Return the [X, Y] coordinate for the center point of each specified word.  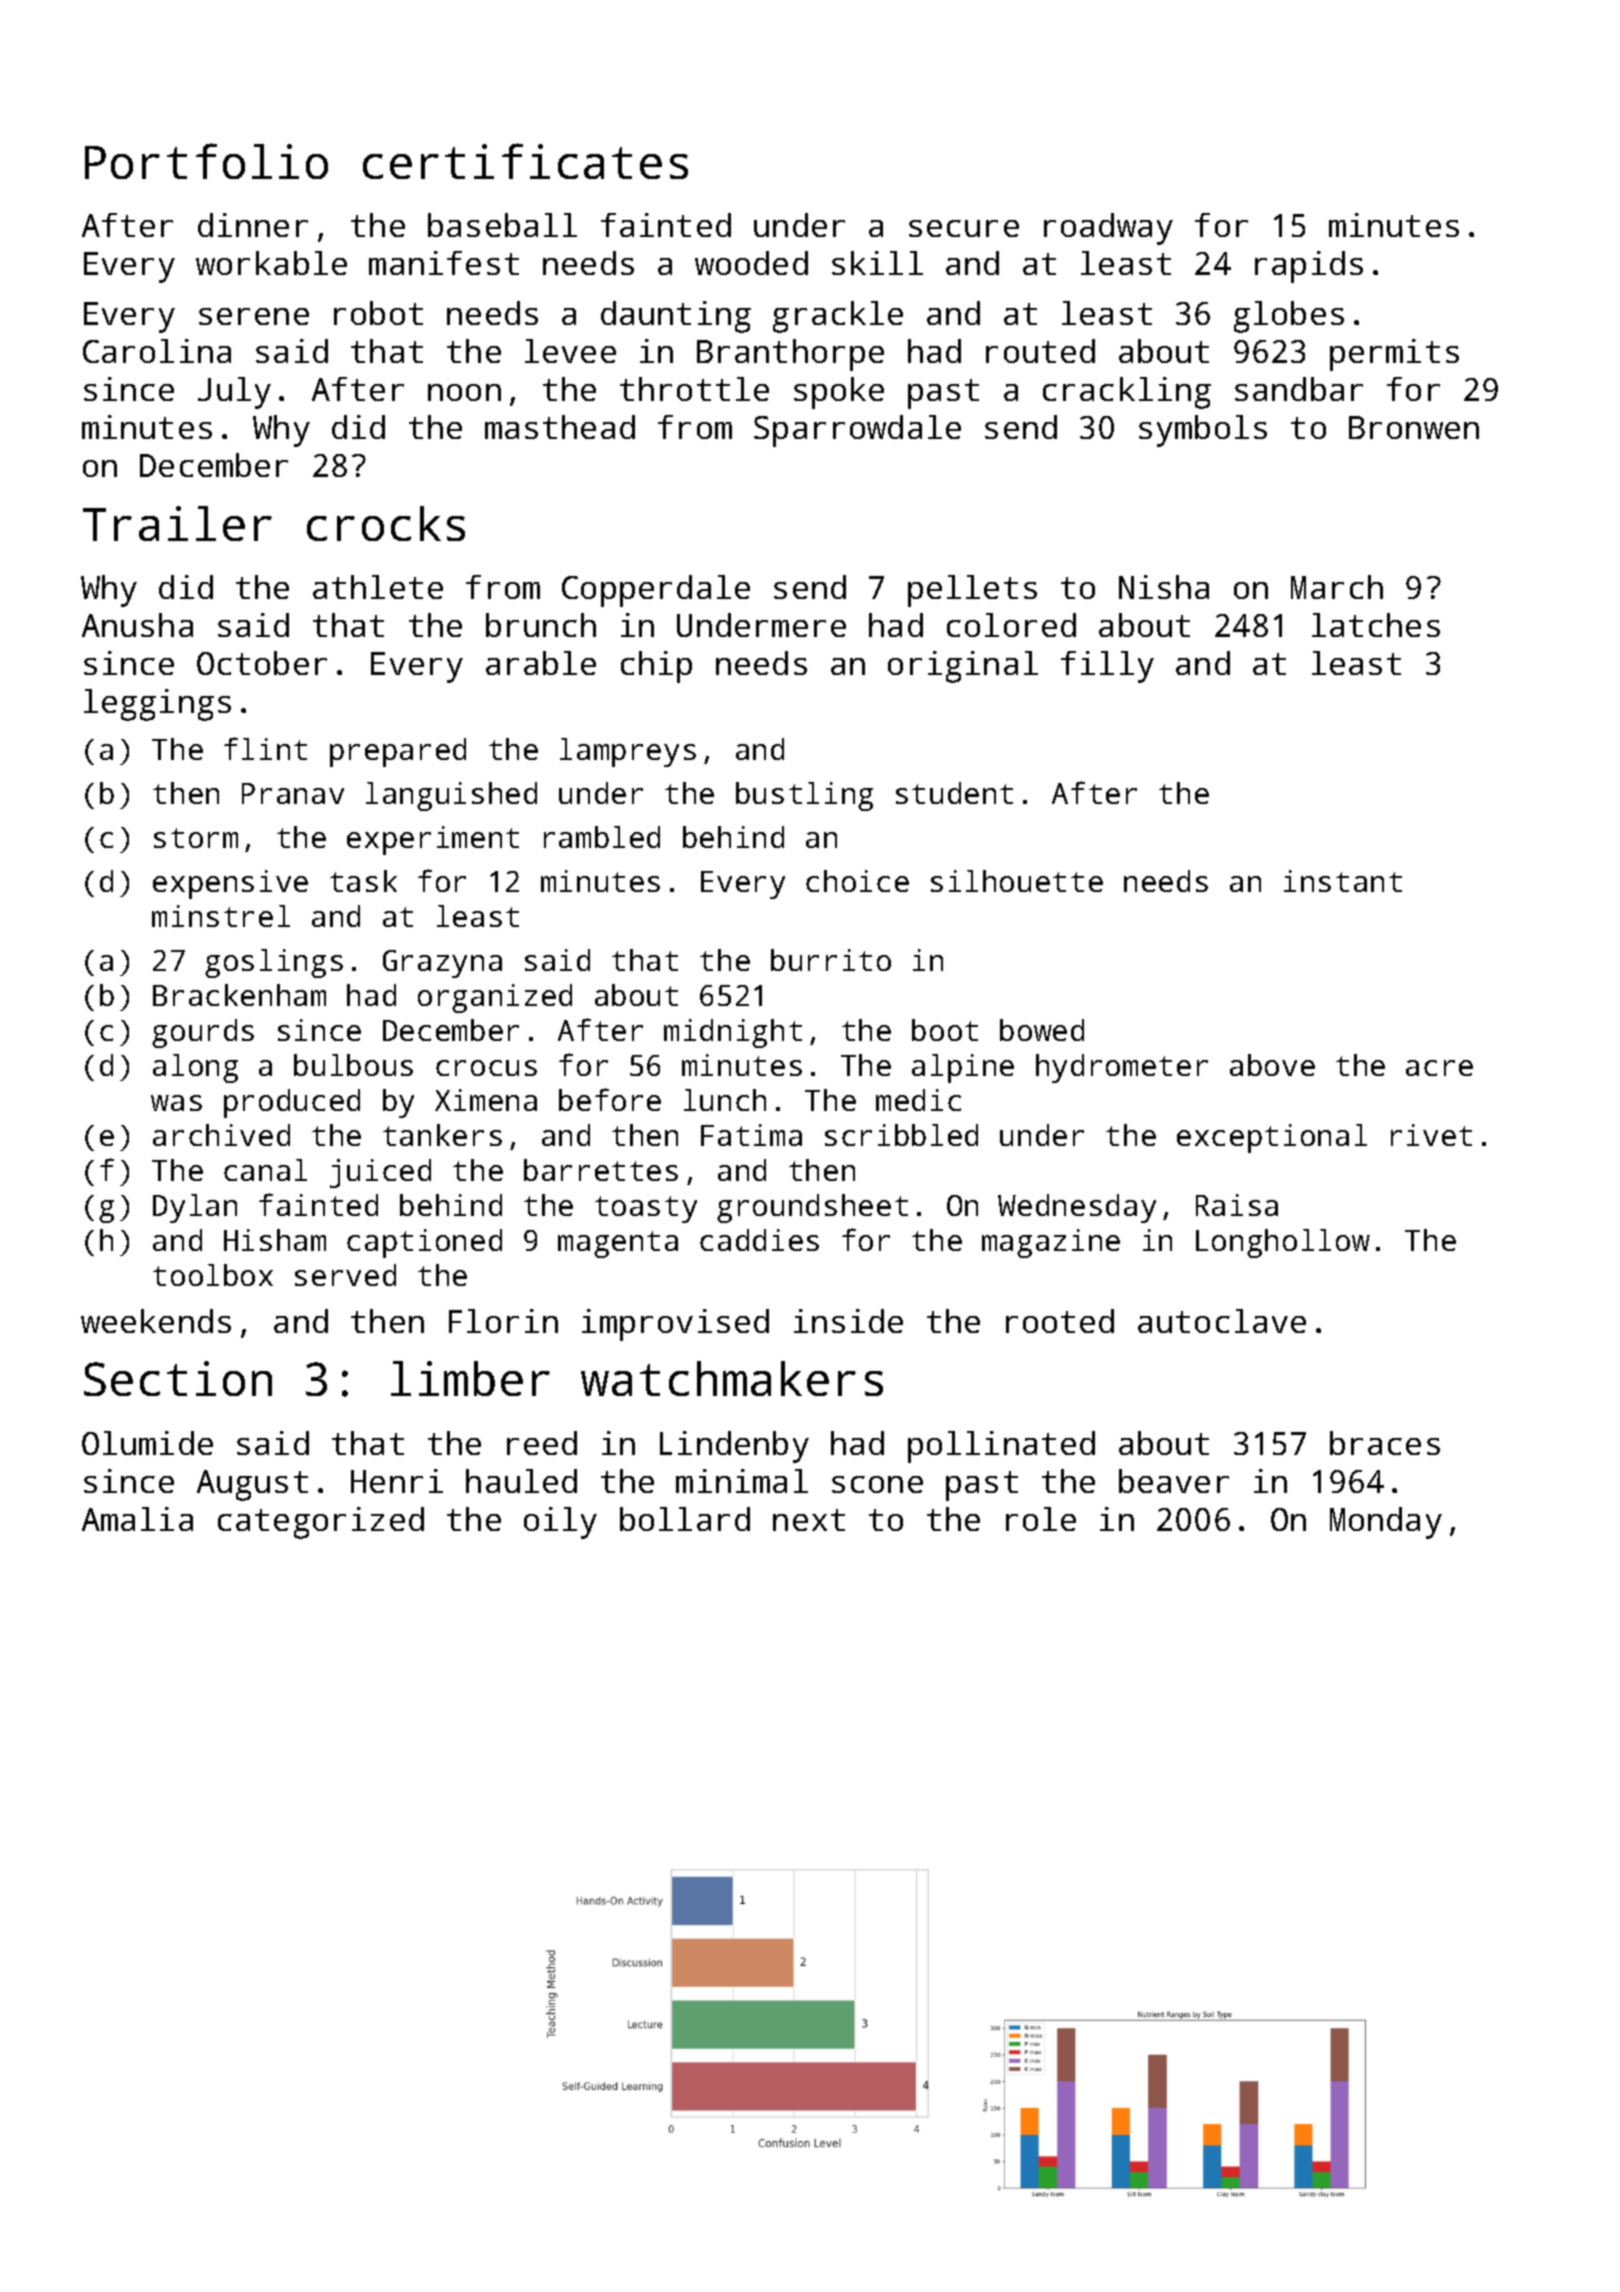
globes [1289, 317]
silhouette [1017, 881]
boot [945, 1030]
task [363, 881]
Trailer [177, 523]
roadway [1108, 229]
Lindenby [734, 1447]
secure [964, 228]
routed [1040, 351]
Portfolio [206, 161]
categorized [321, 1523]
